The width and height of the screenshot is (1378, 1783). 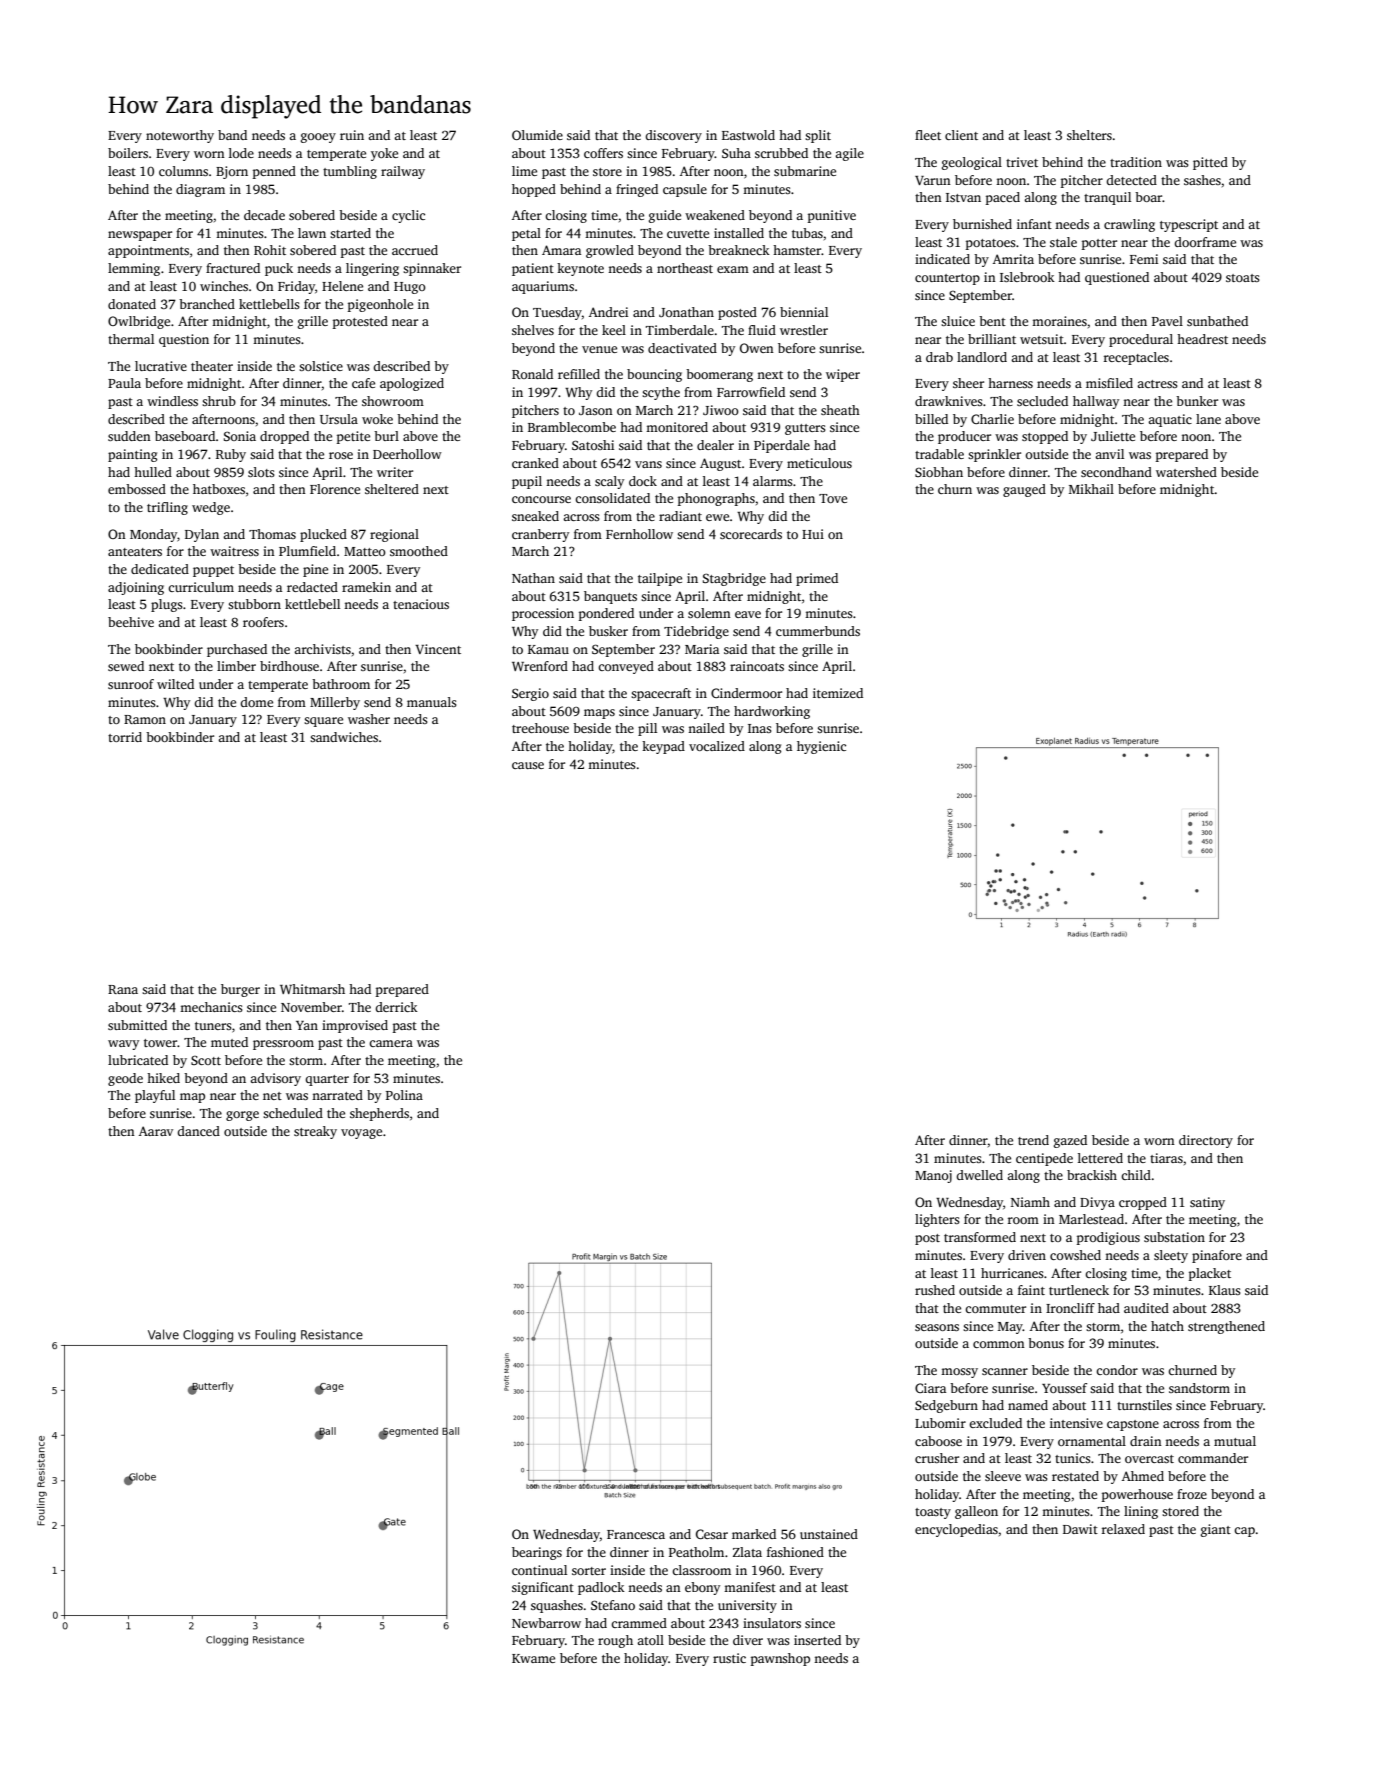 What do you see at coordinates (748, 135) in the screenshot?
I see `Eastwold` at bounding box center [748, 135].
